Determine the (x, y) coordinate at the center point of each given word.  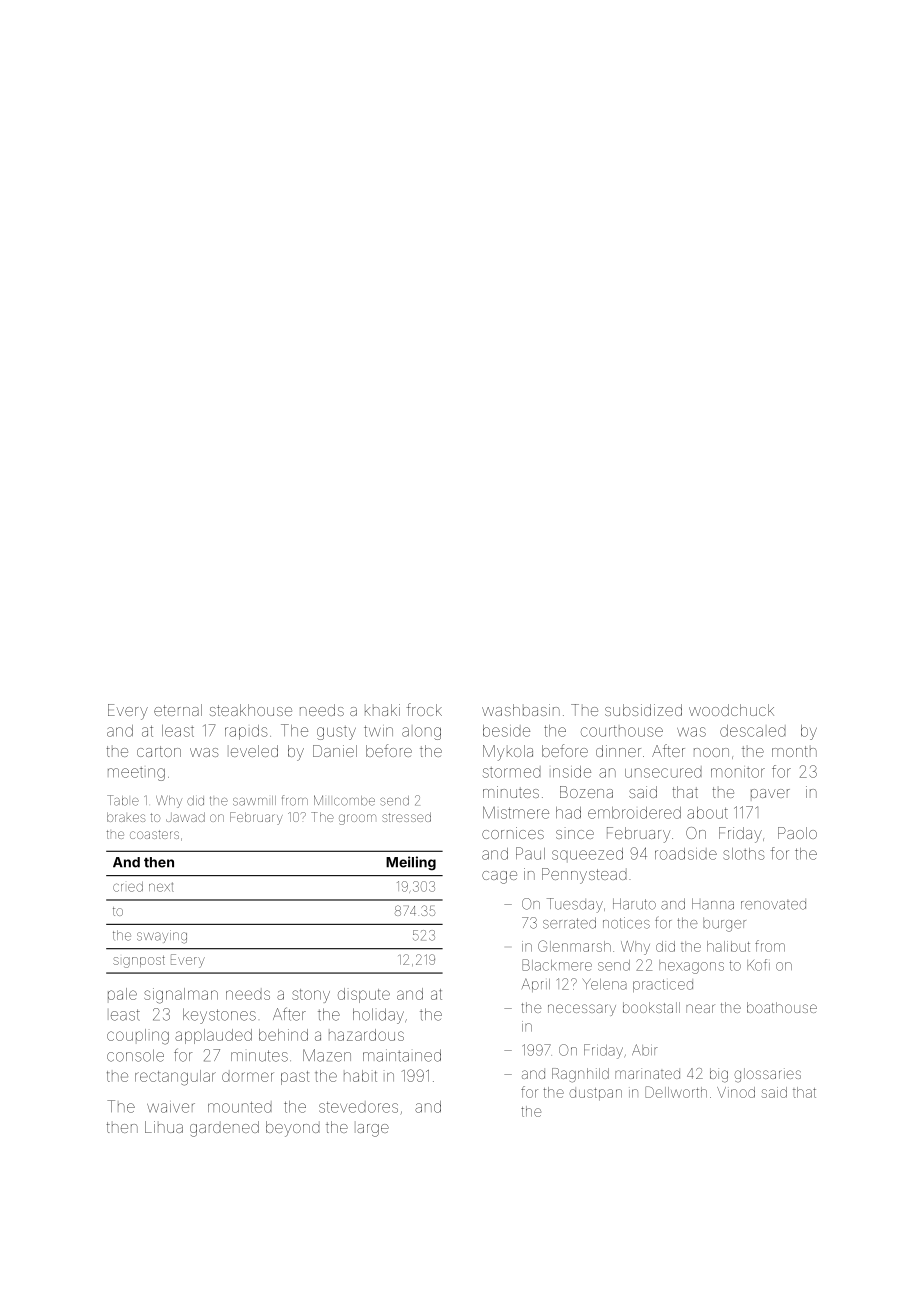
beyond (293, 1129)
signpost (139, 962)
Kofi (758, 965)
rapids (246, 732)
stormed (512, 772)
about (707, 813)
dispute (364, 995)
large (373, 1130)
